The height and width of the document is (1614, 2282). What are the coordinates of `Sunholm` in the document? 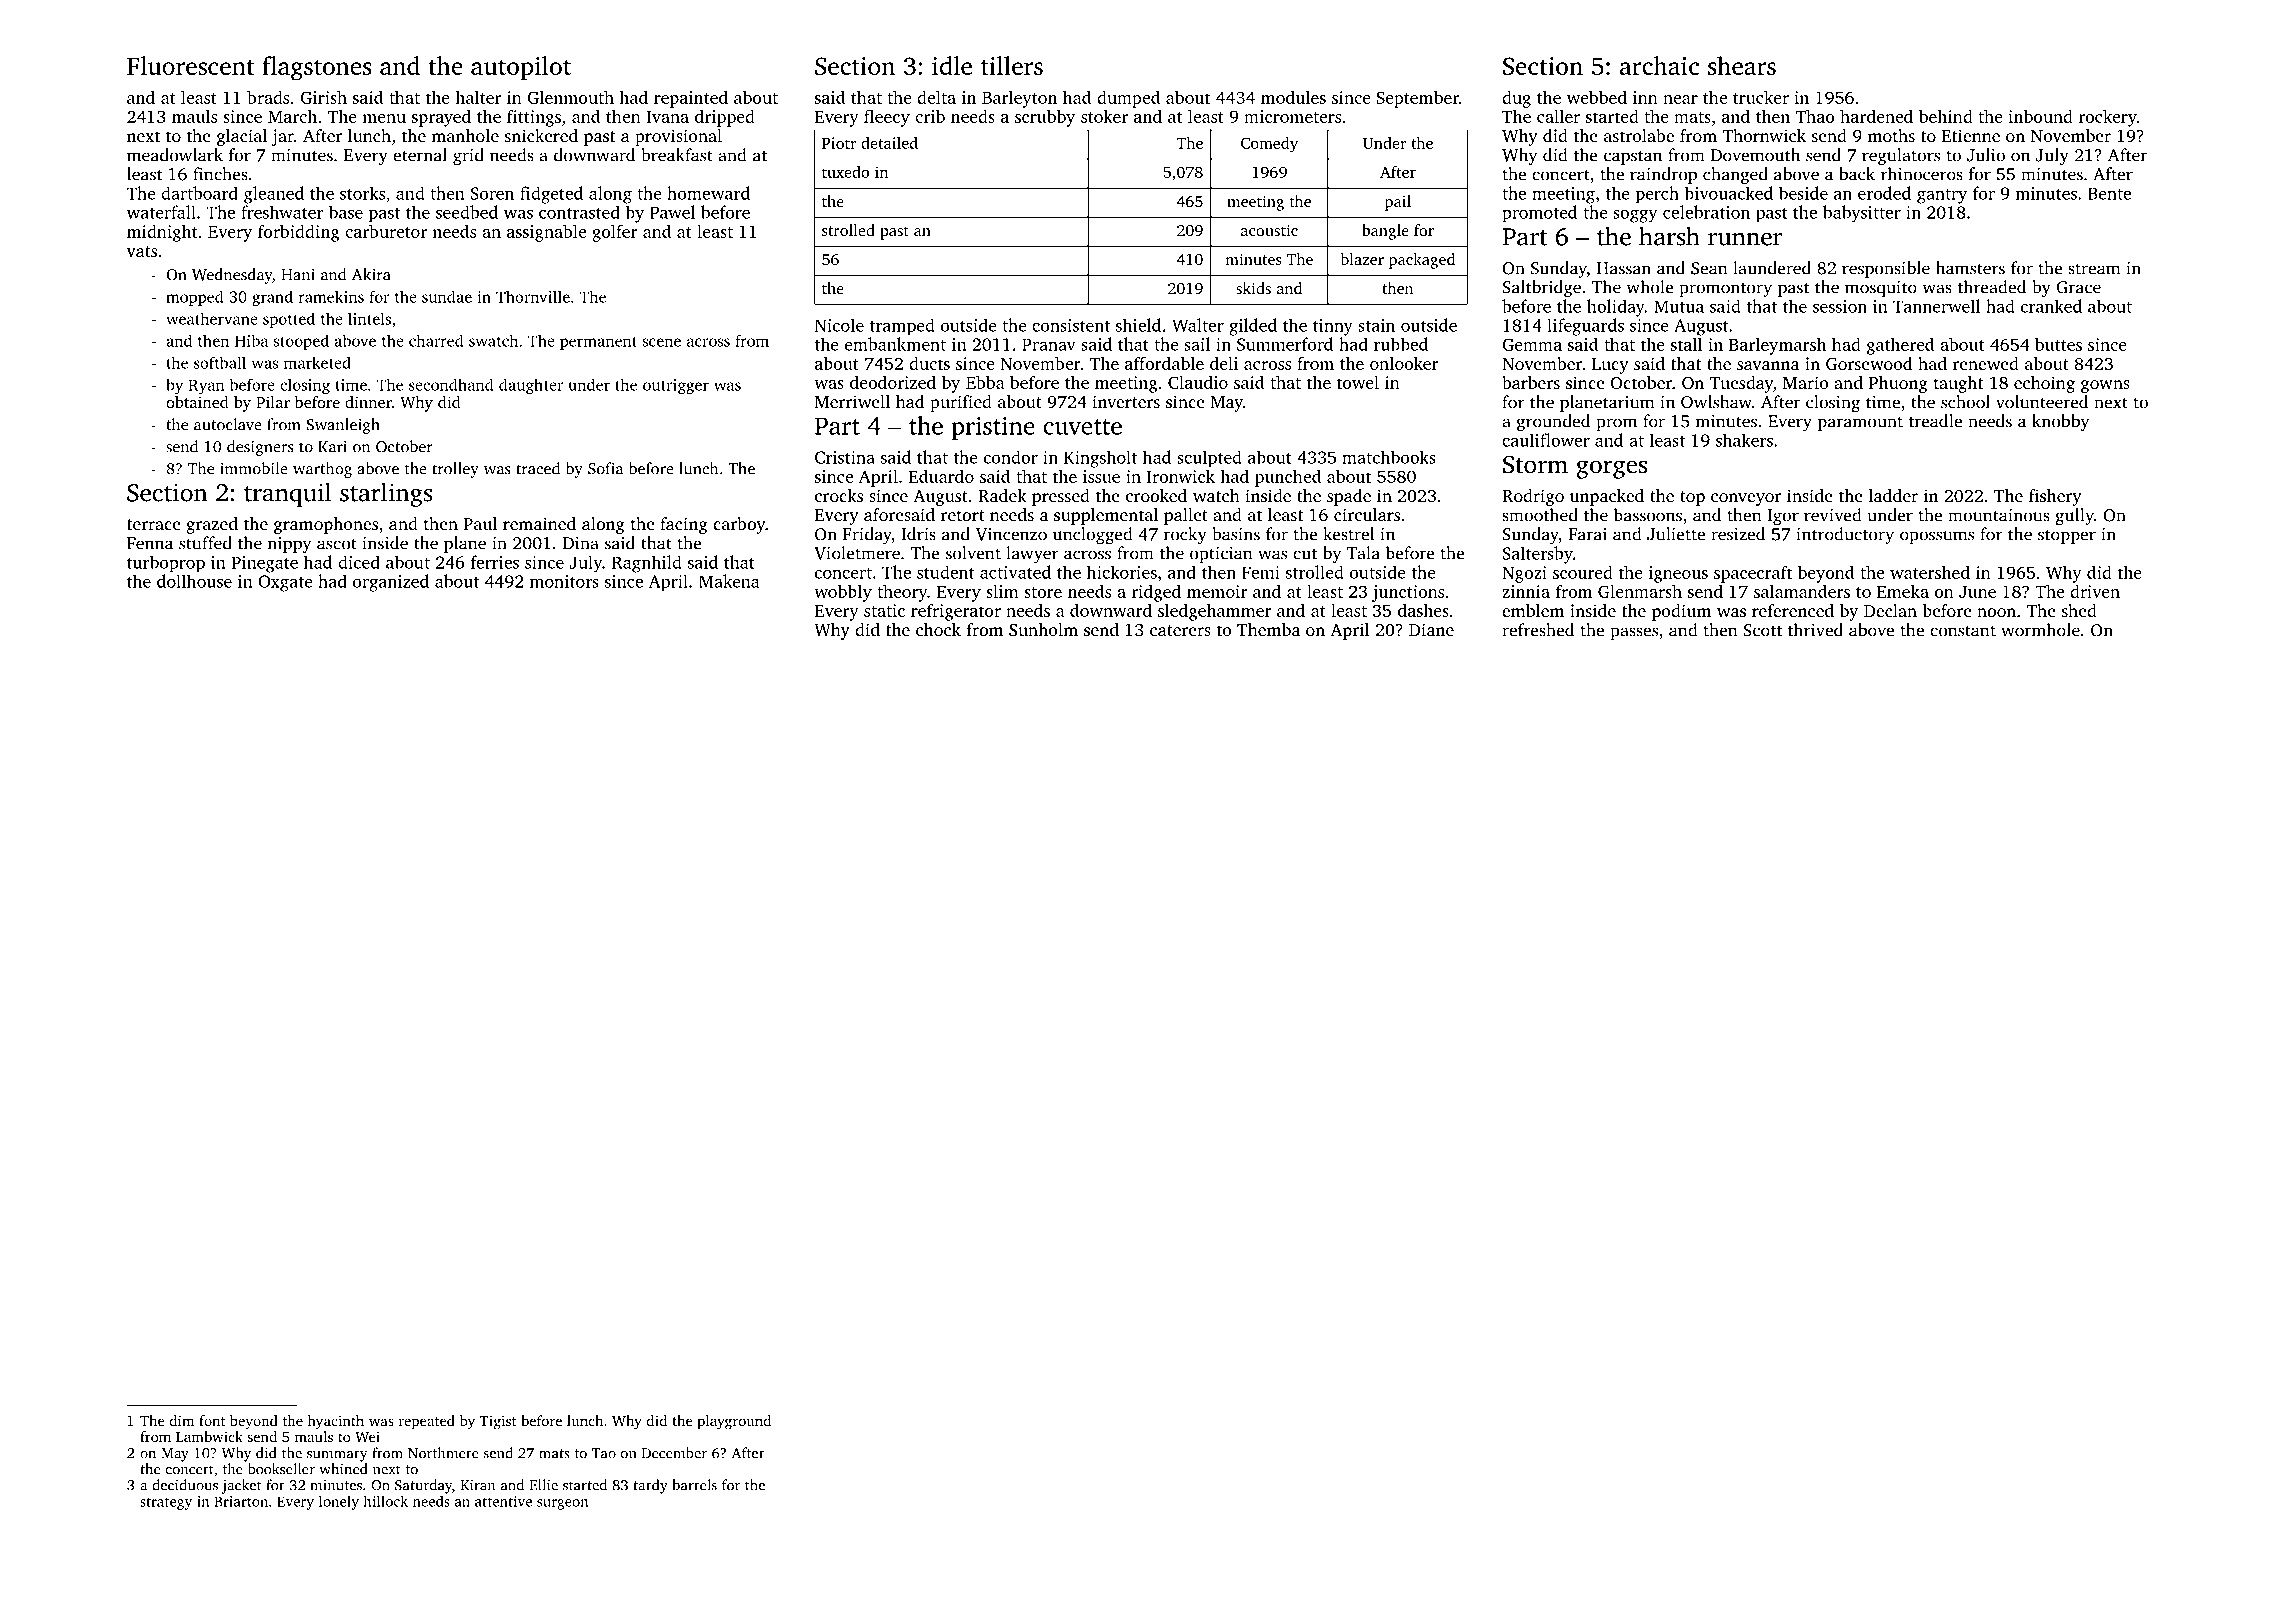 It's located at (1043, 630).
